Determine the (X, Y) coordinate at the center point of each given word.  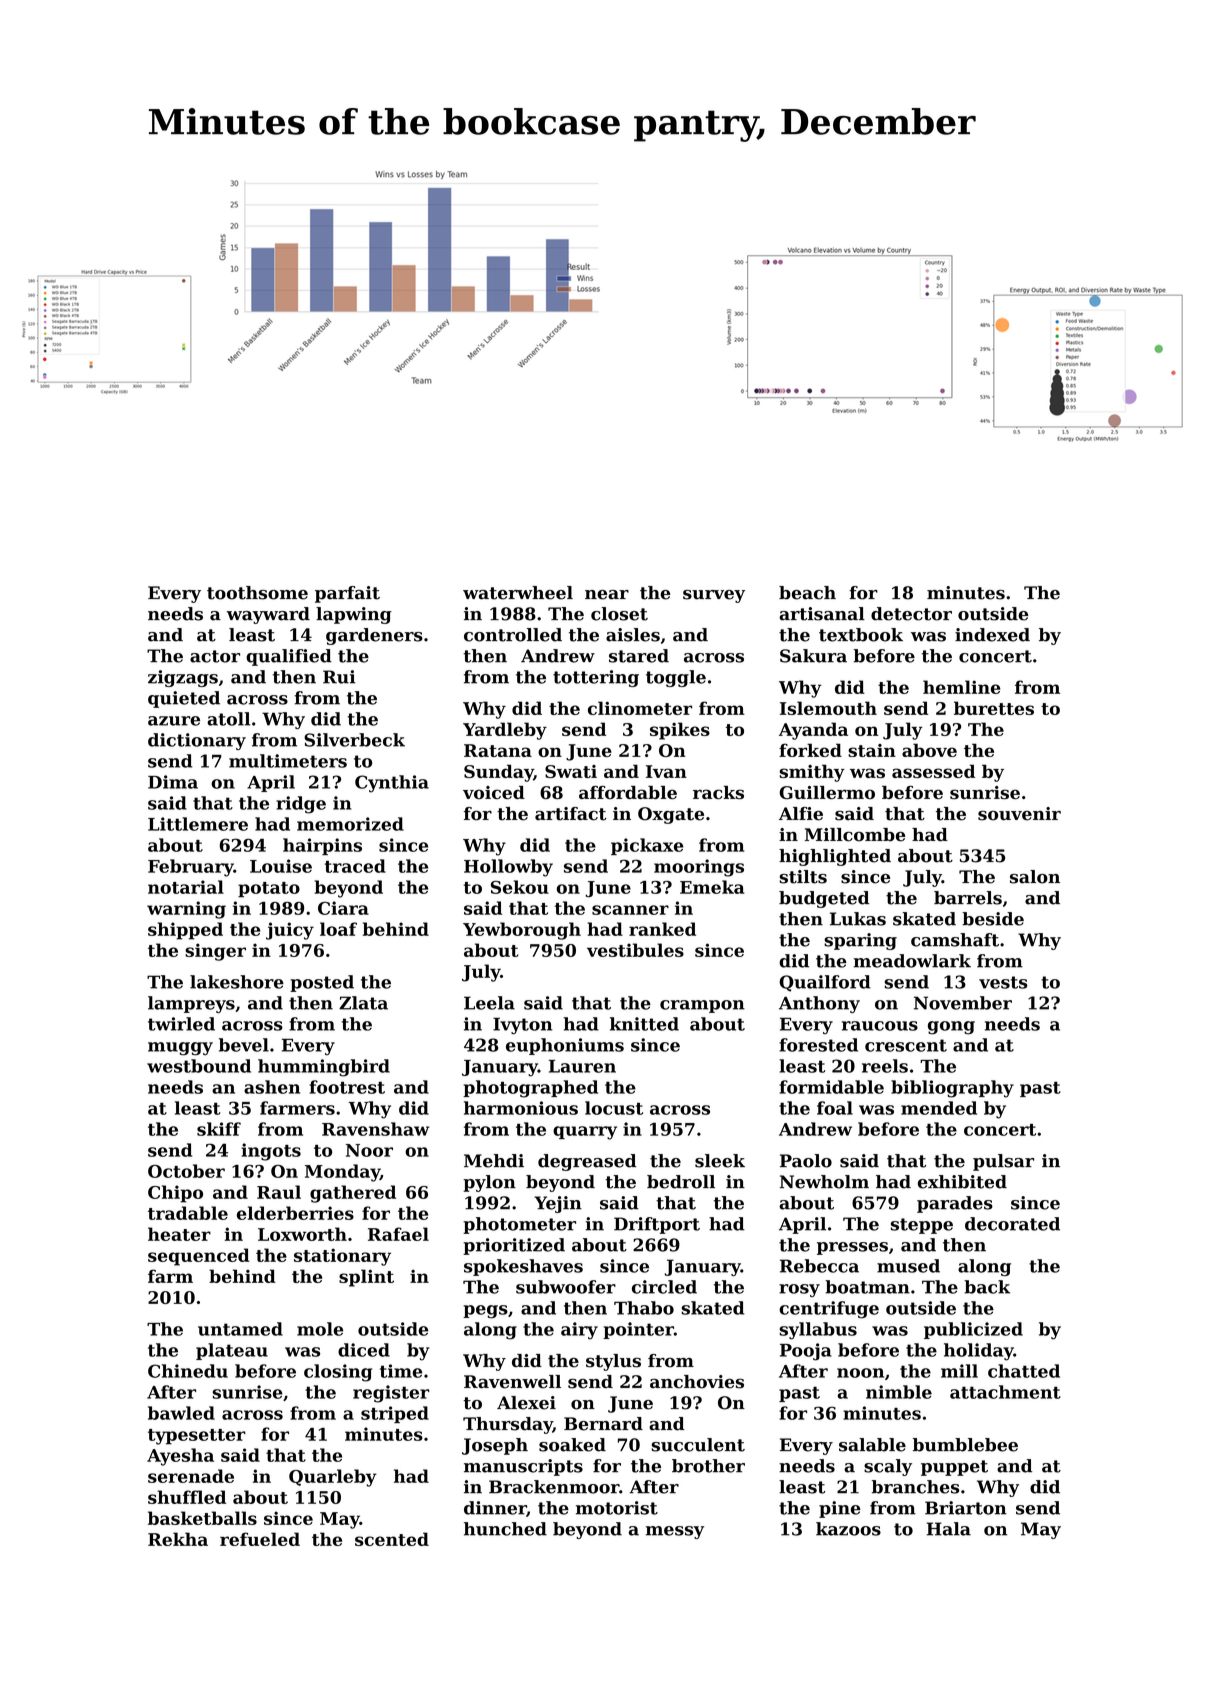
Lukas (858, 919)
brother (708, 1466)
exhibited (962, 1182)
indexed (992, 635)
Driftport (657, 1225)
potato (269, 890)
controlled (513, 635)
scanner (630, 910)
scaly (888, 1467)
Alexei (526, 1403)
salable (872, 1445)
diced (364, 1350)
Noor (369, 1150)
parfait (347, 594)
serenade (191, 1476)
